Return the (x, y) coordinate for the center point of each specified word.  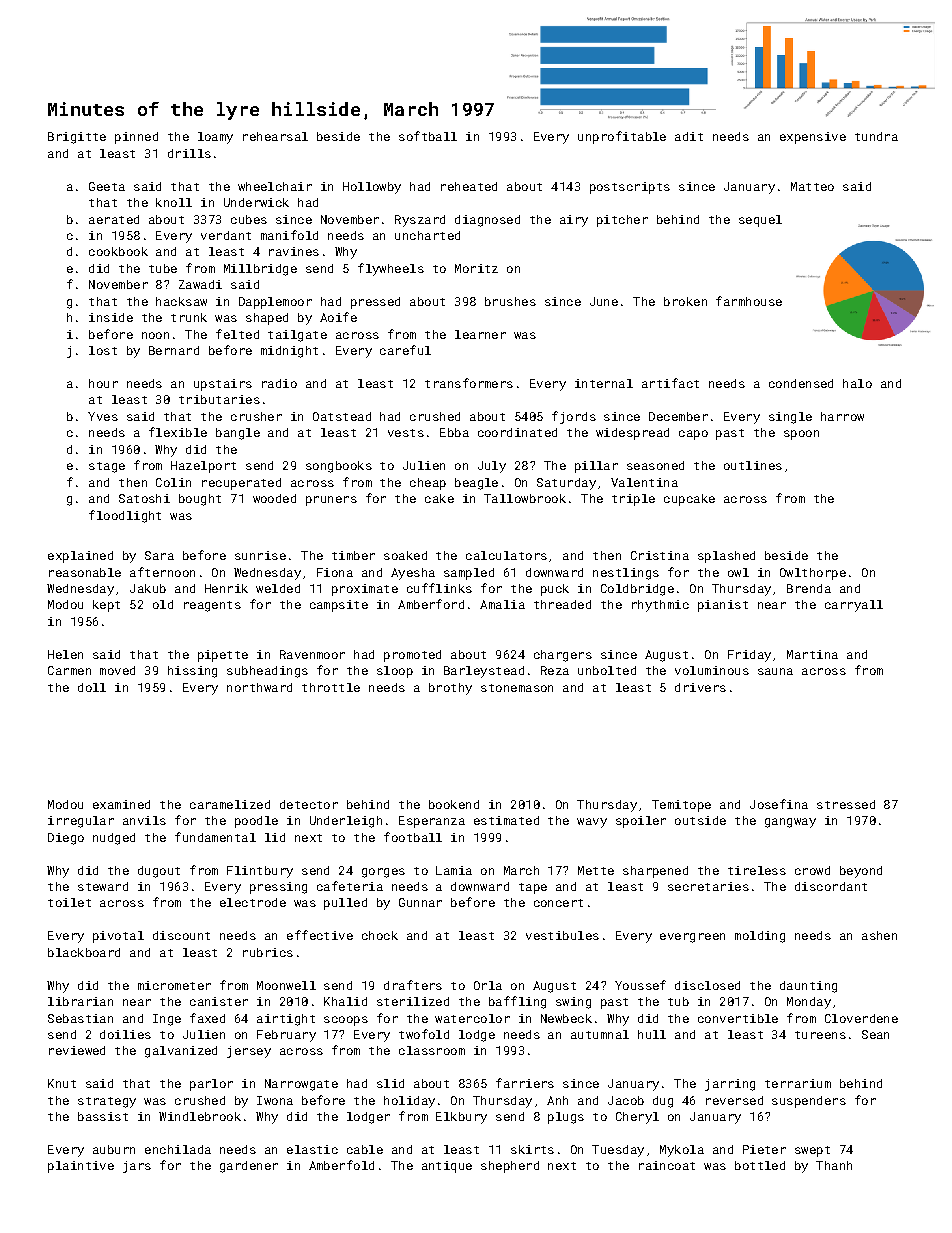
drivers (700, 687)
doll (92, 687)
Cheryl (637, 1118)
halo (857, 383)
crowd (812, 870)
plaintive (81, 1167)
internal (604, 383)
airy (574, 221)
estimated (506, 820)
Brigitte (77, 138)
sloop (395, 672)
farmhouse (749, 301)
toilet (69, 902)
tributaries (219, 399)
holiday (409, 1102)
